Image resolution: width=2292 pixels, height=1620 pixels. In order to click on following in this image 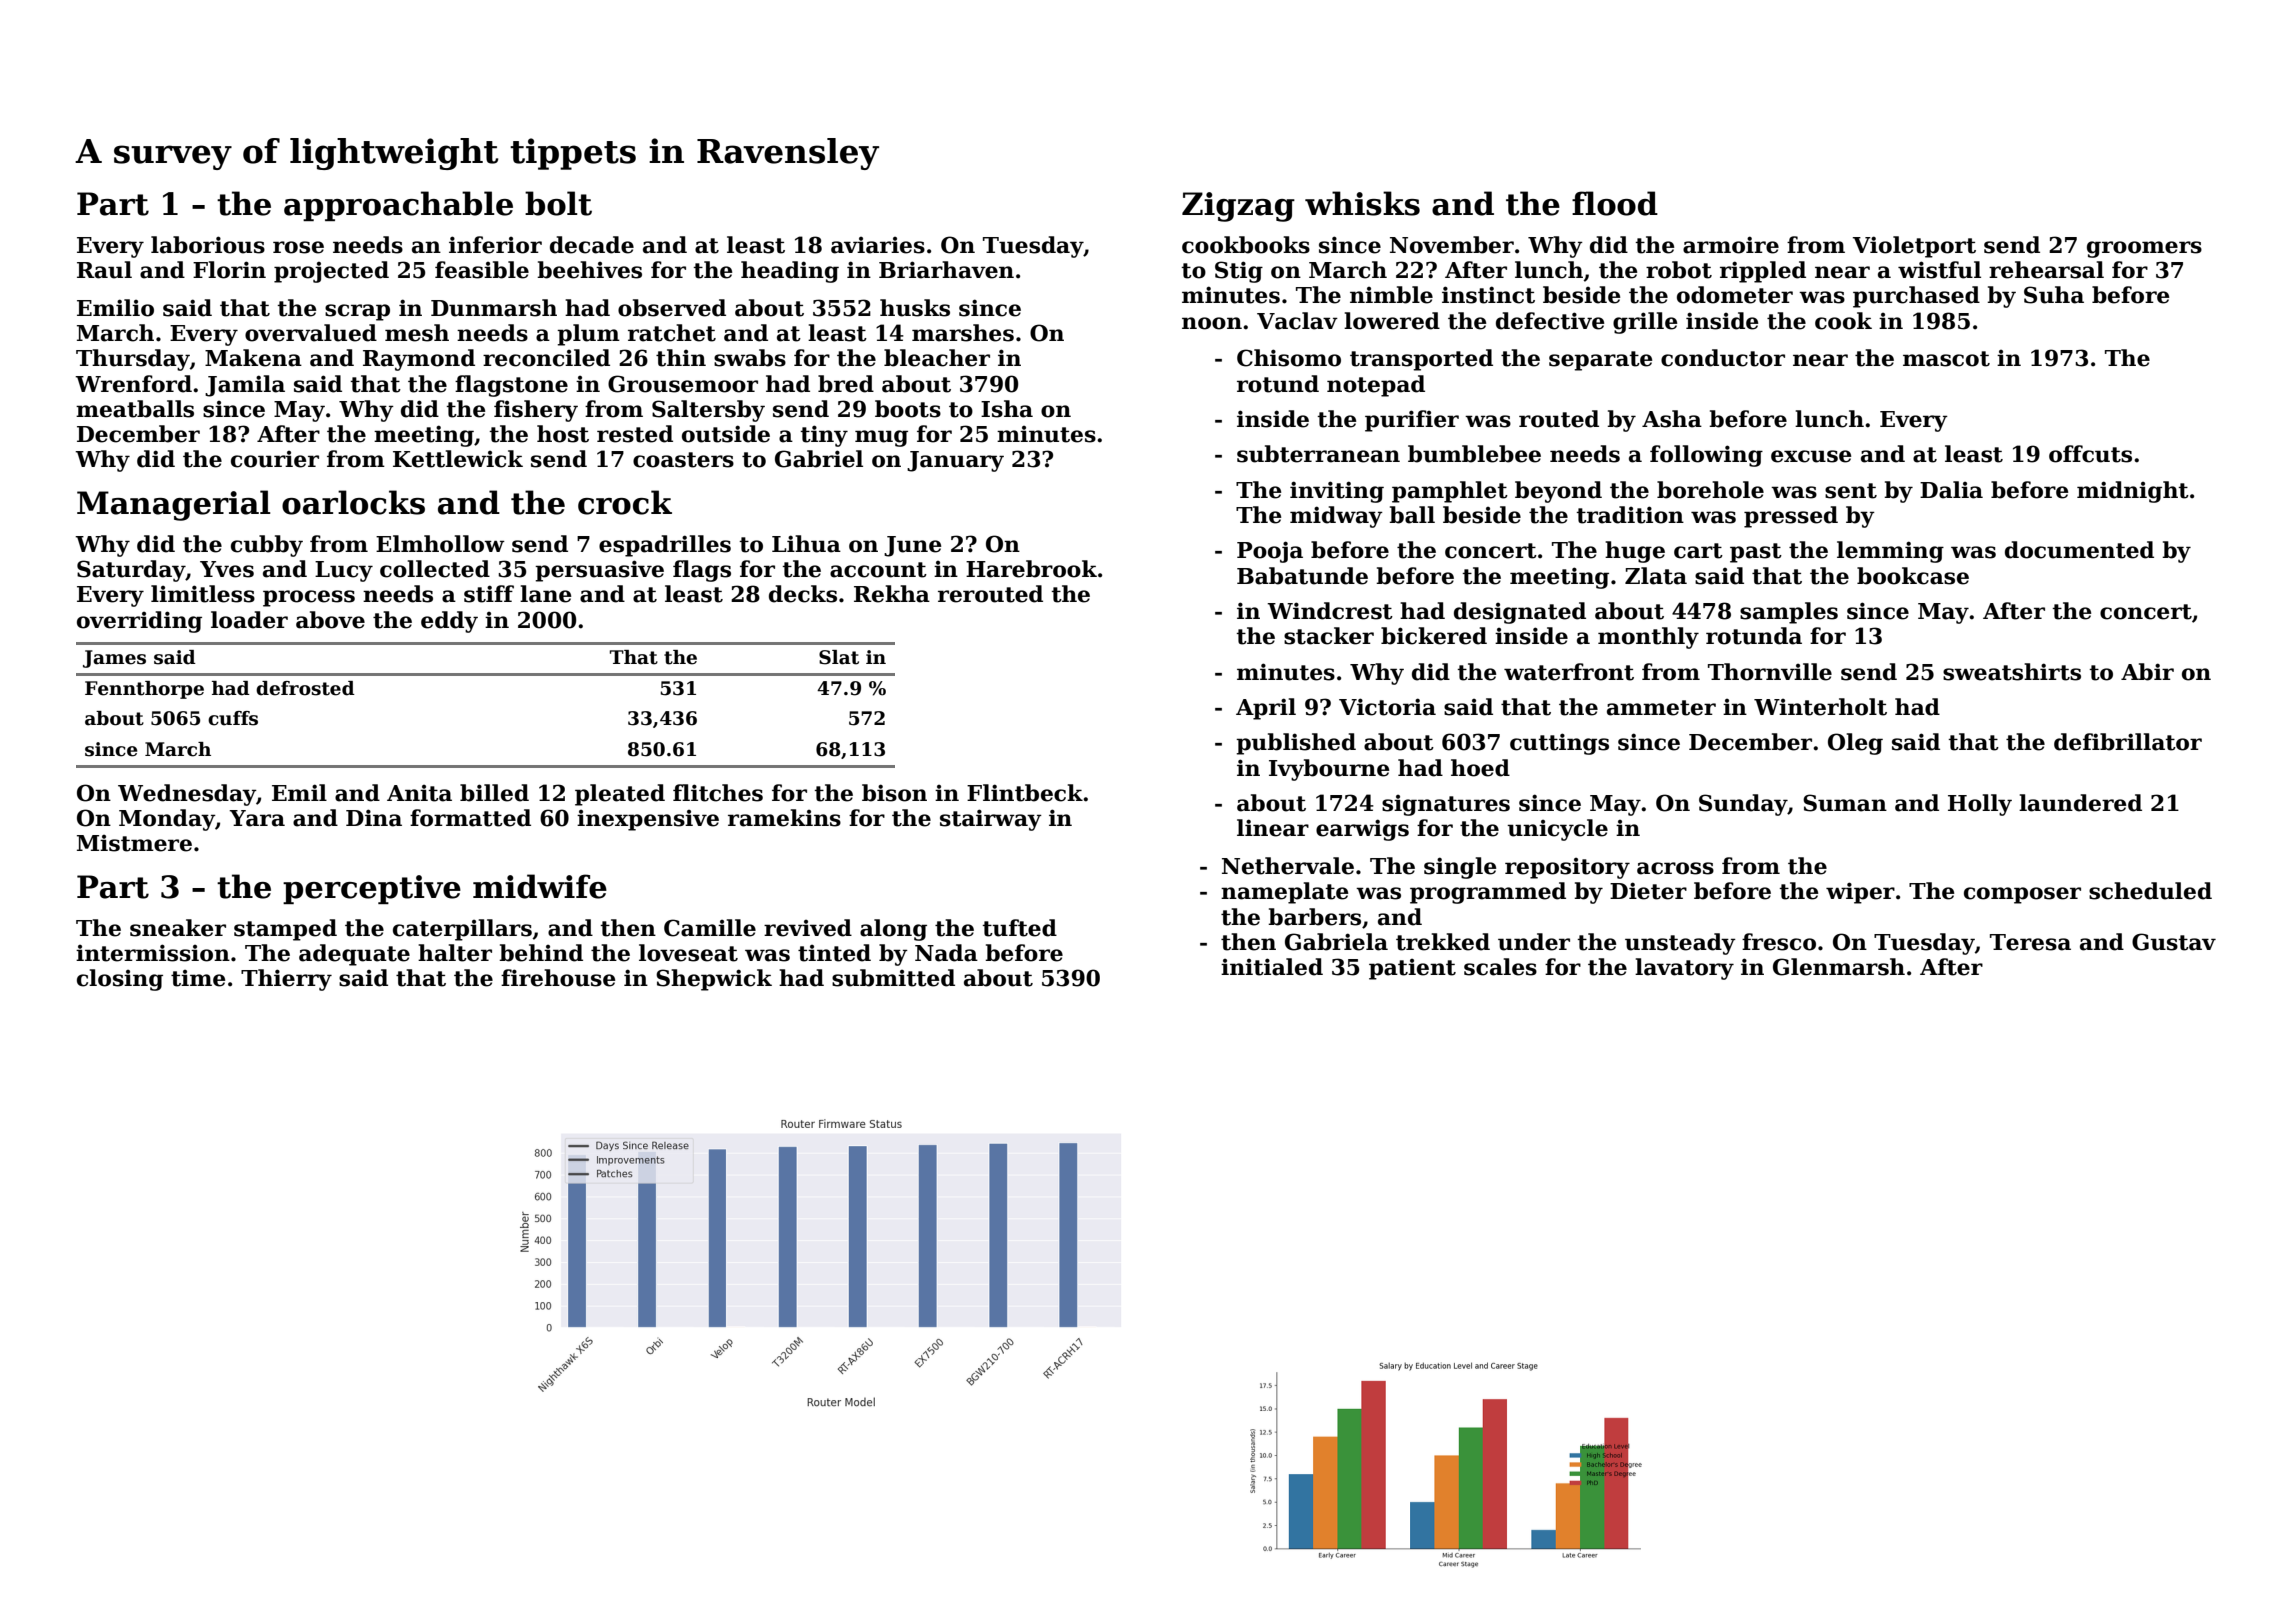, I will do `click(1706, 456)`.
